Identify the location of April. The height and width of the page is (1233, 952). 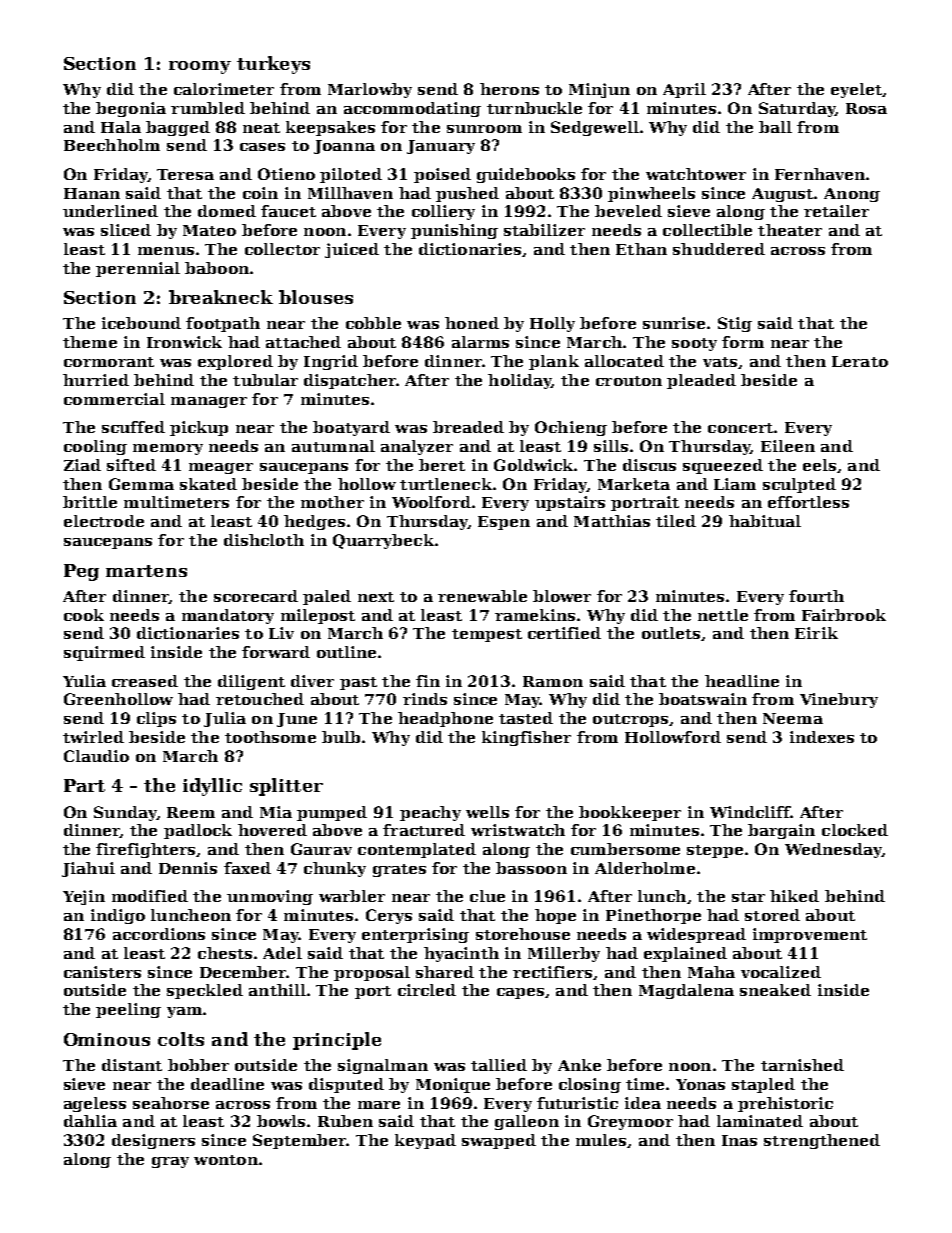
(684, 90).
